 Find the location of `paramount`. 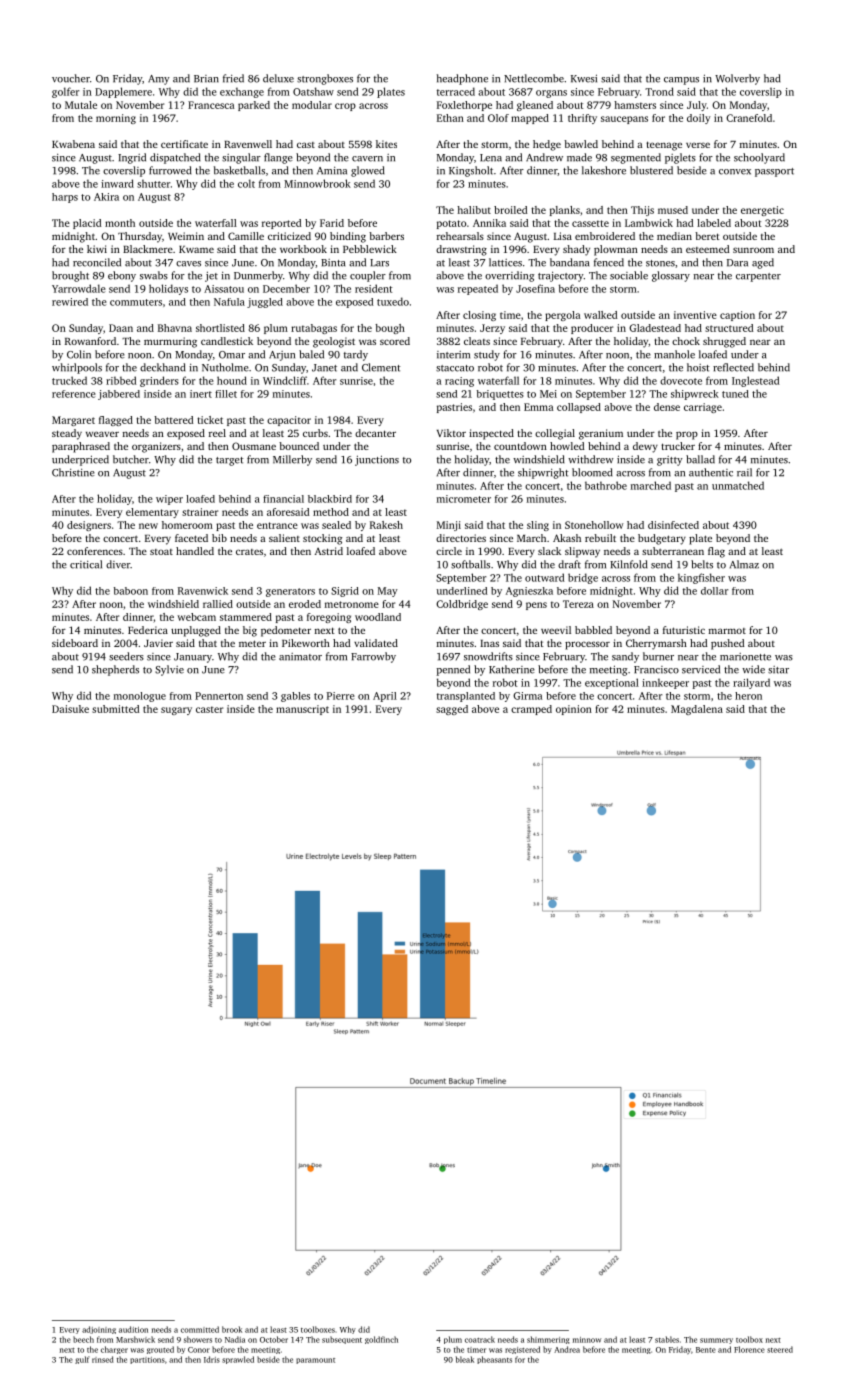

paramount is located at coordinates (315, 1361).
